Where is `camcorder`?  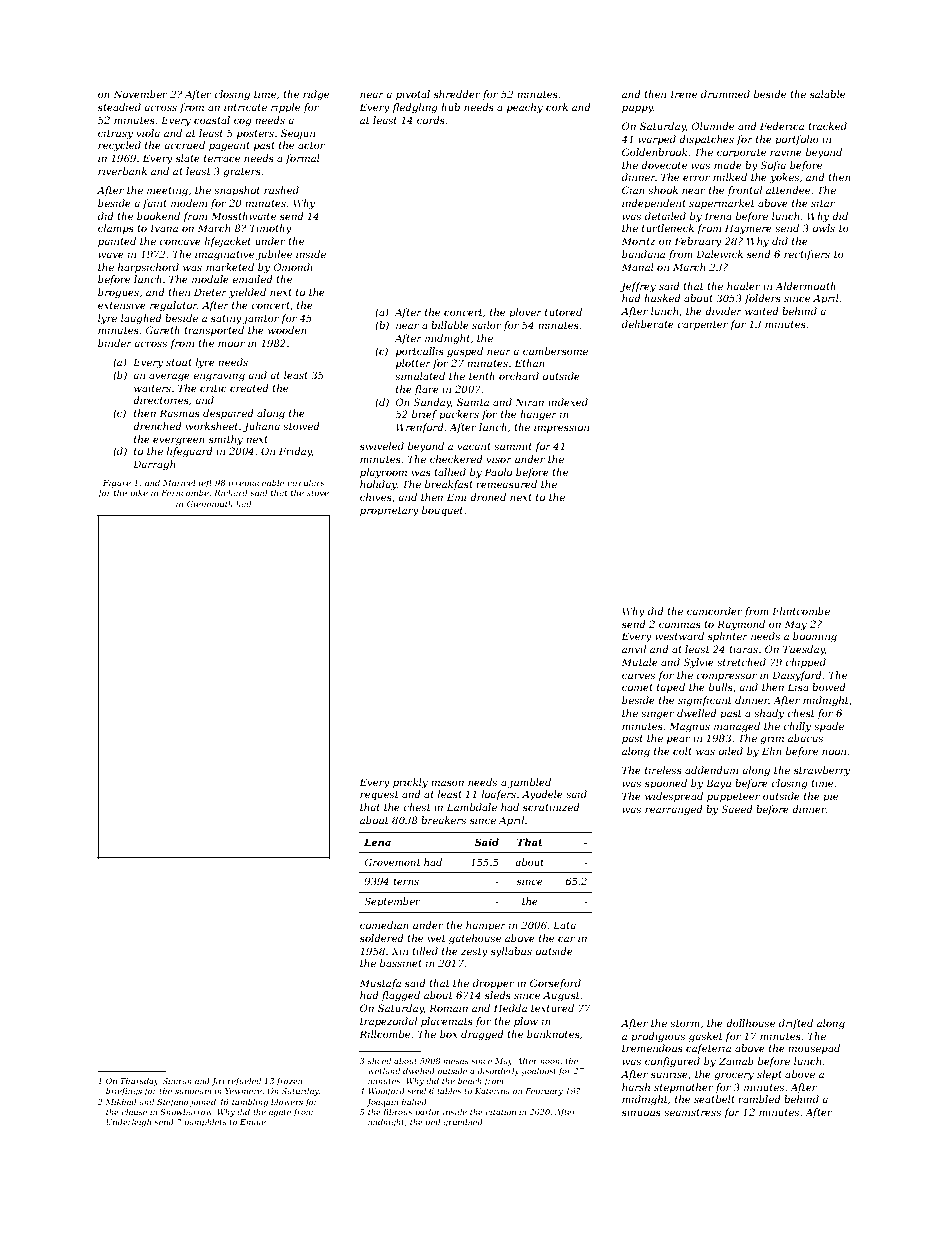 camcorder is located at coordinates (715, 611).
